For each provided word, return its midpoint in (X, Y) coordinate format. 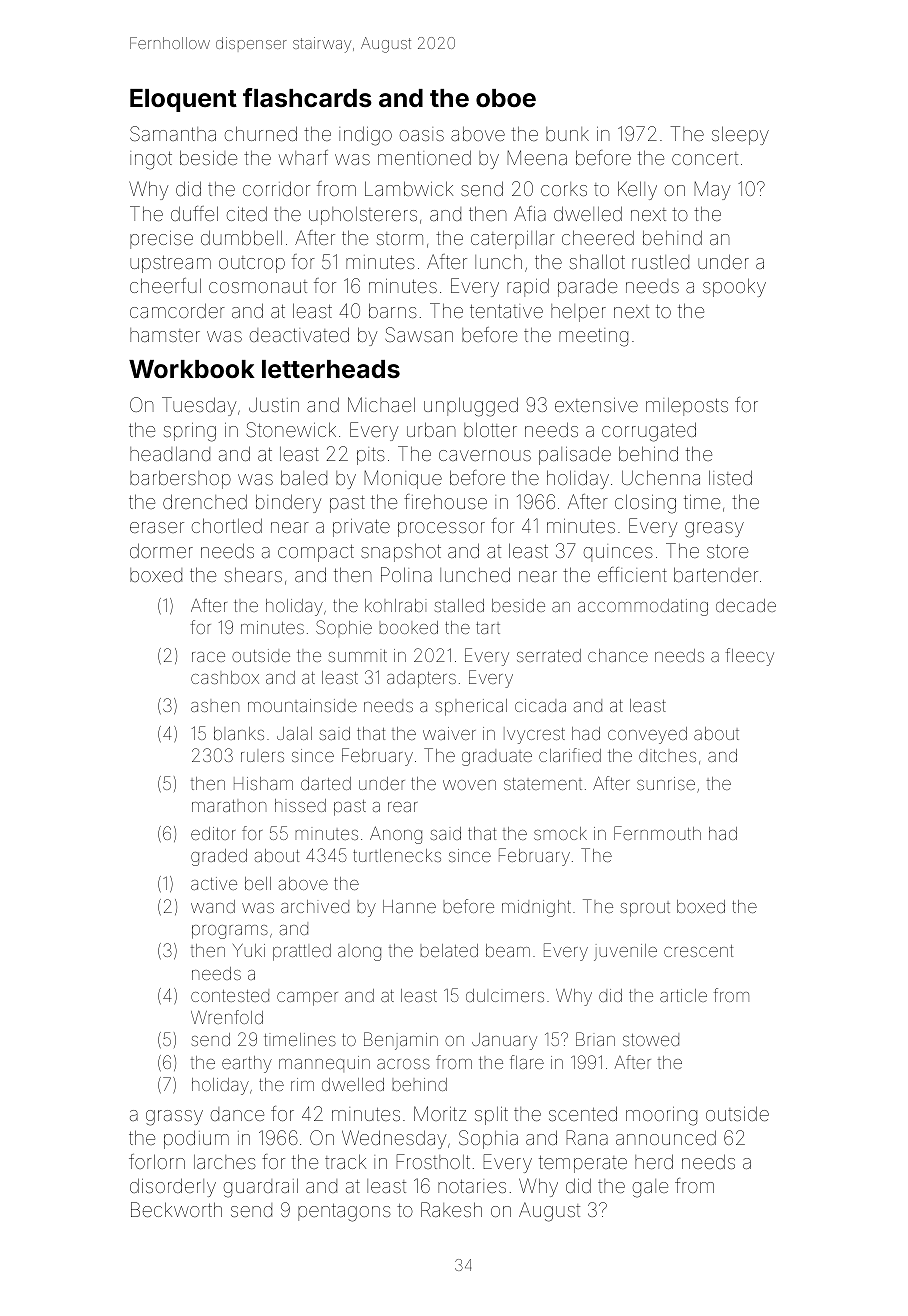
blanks (239, 733)
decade (746, 605)
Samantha (173, 133)
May (712, 190)
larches (225, 1162)
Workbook (192, 369)
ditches (667, 755)
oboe (506, 98)
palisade (575, 456)
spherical (471, 707)
